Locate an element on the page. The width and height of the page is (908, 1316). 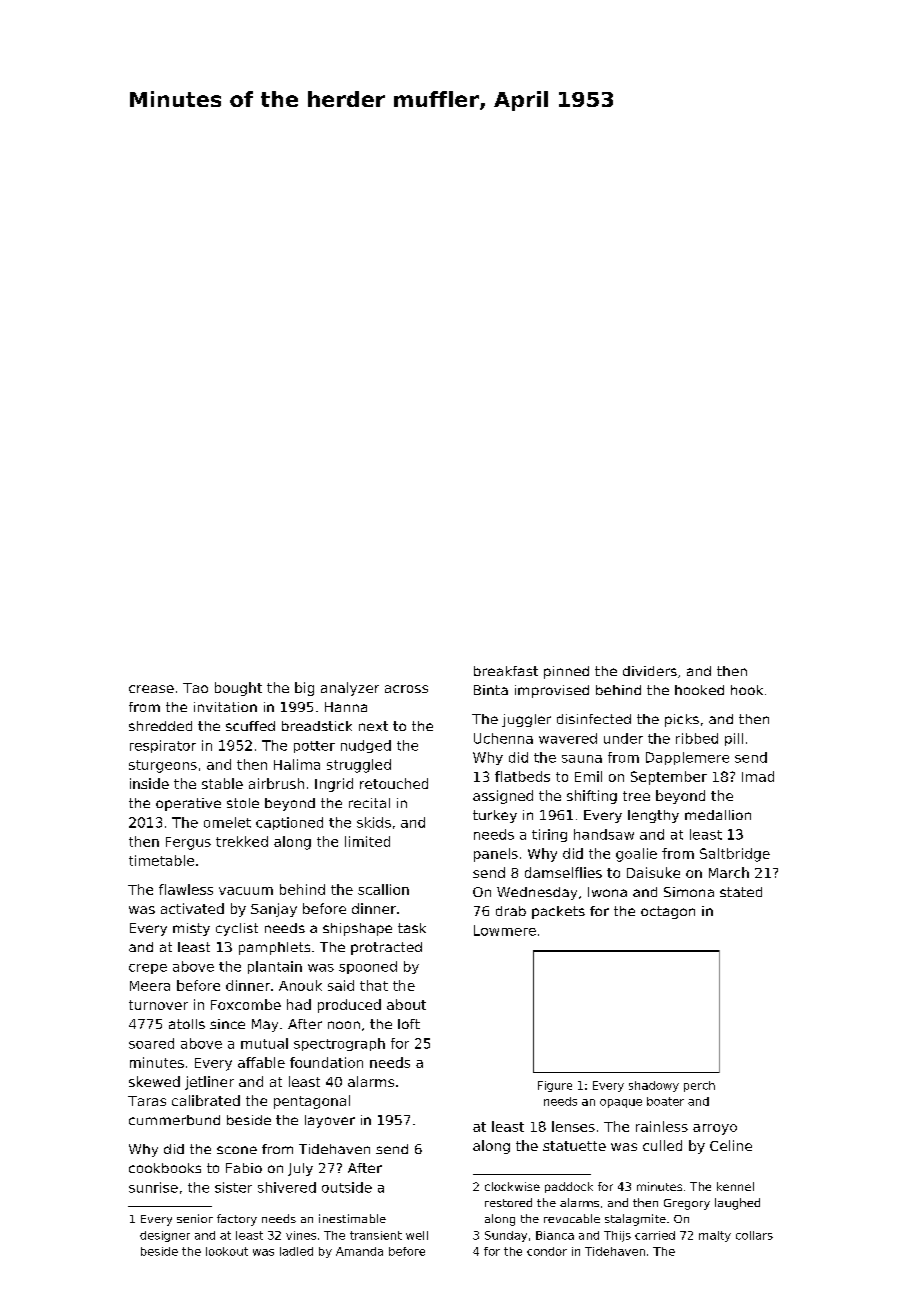
scallion is located at coordinates (383, 889).
